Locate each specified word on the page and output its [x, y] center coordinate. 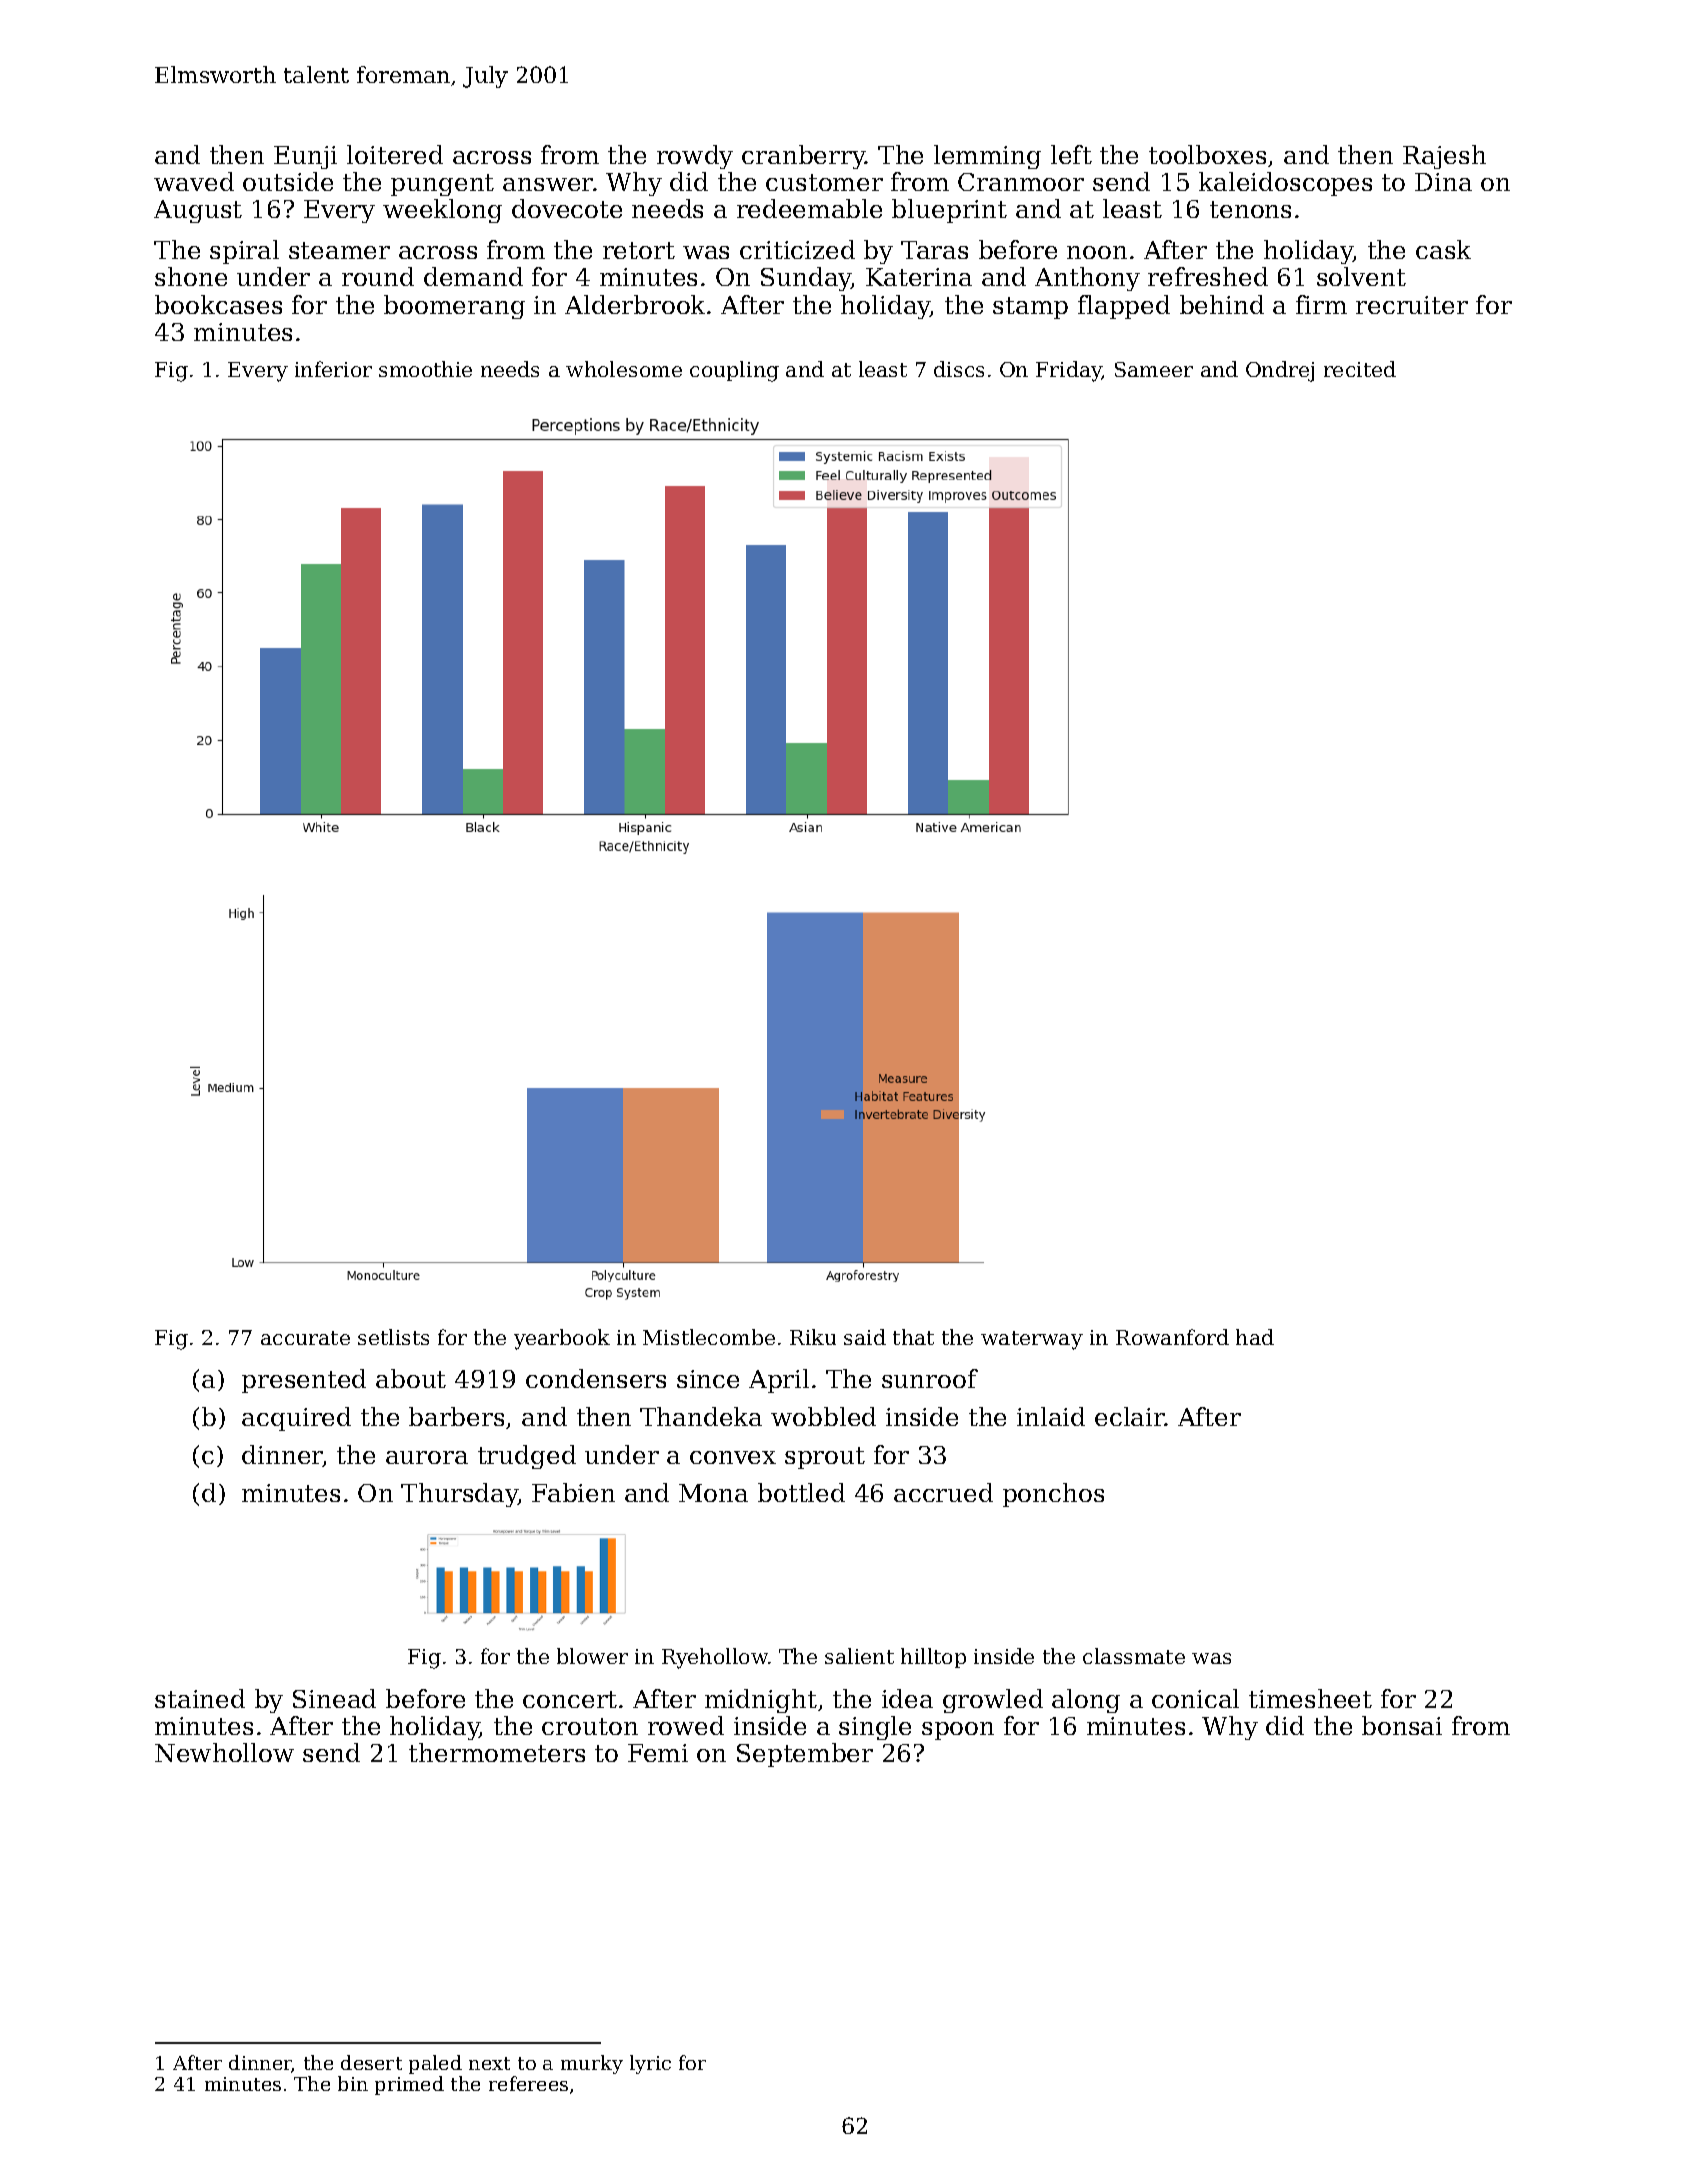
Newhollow [224, 1752]
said [865, 1337]
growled [993, 1701]
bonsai [1402, 1725]
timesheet [1310, 1698]
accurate [305, 1338]
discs [959, 369]
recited [1360, 369]
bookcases [218, 304]
